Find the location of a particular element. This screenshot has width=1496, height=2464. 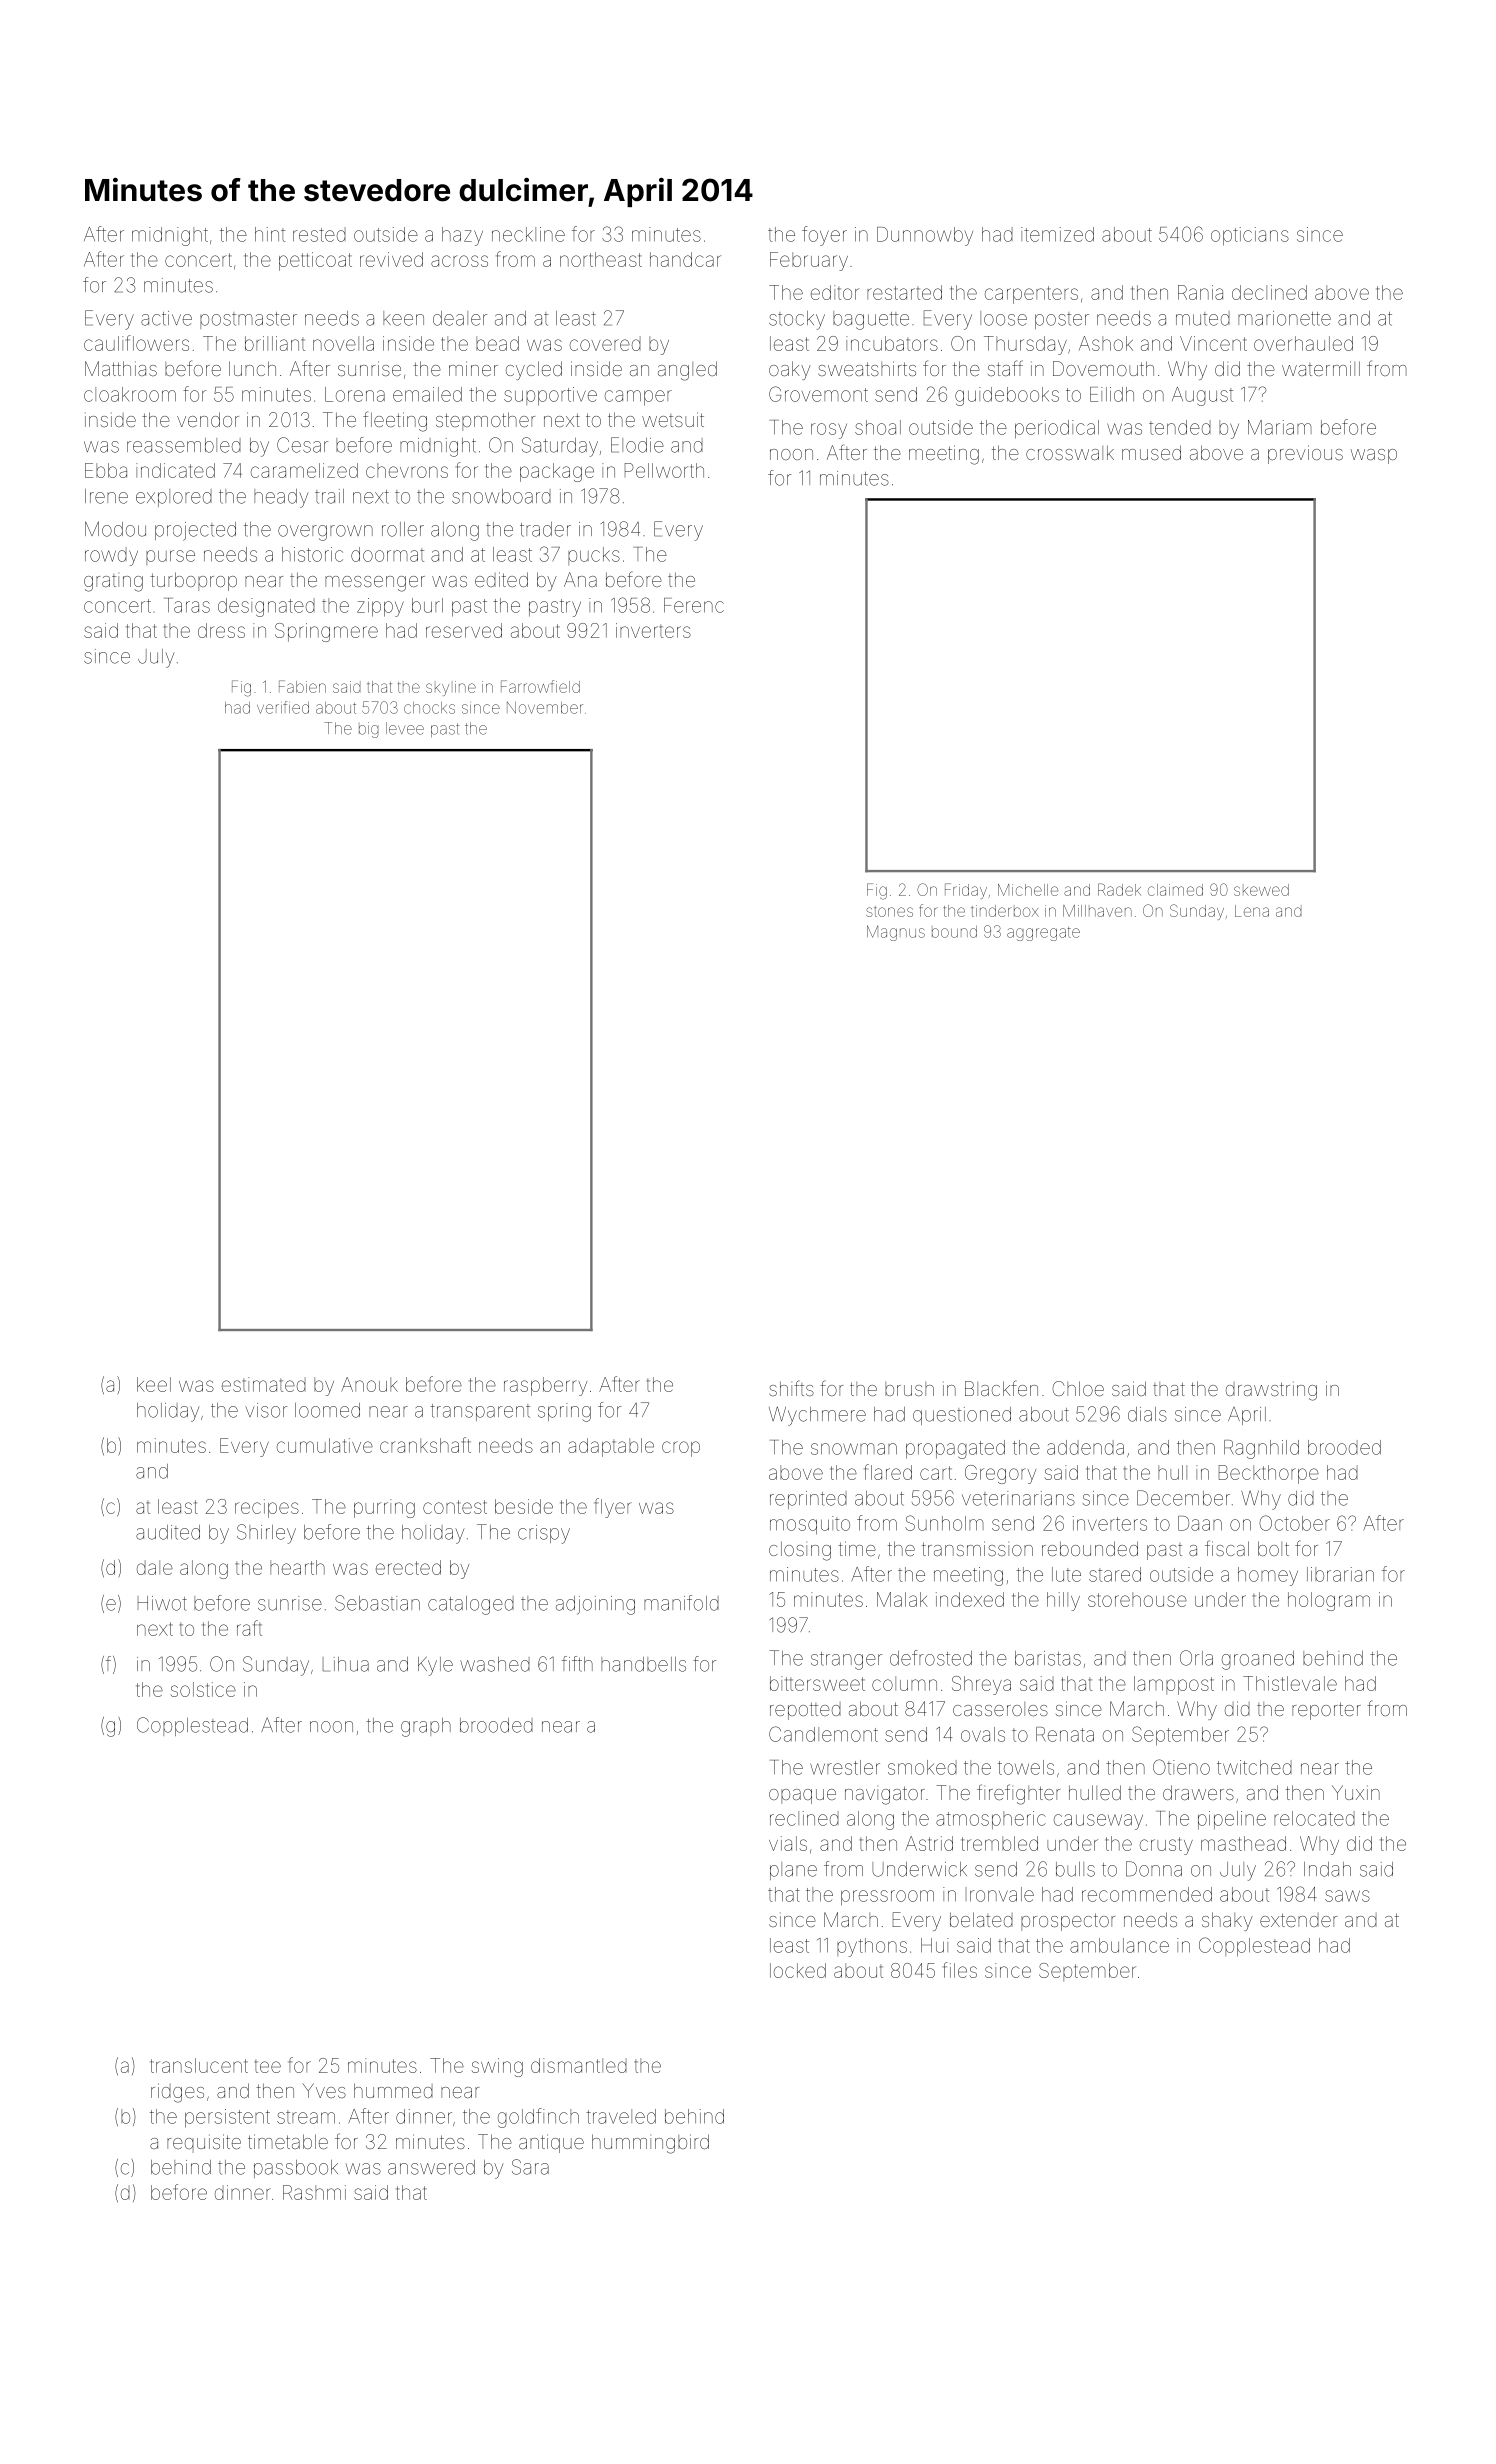

verified is located at coordinates (283, 707).
